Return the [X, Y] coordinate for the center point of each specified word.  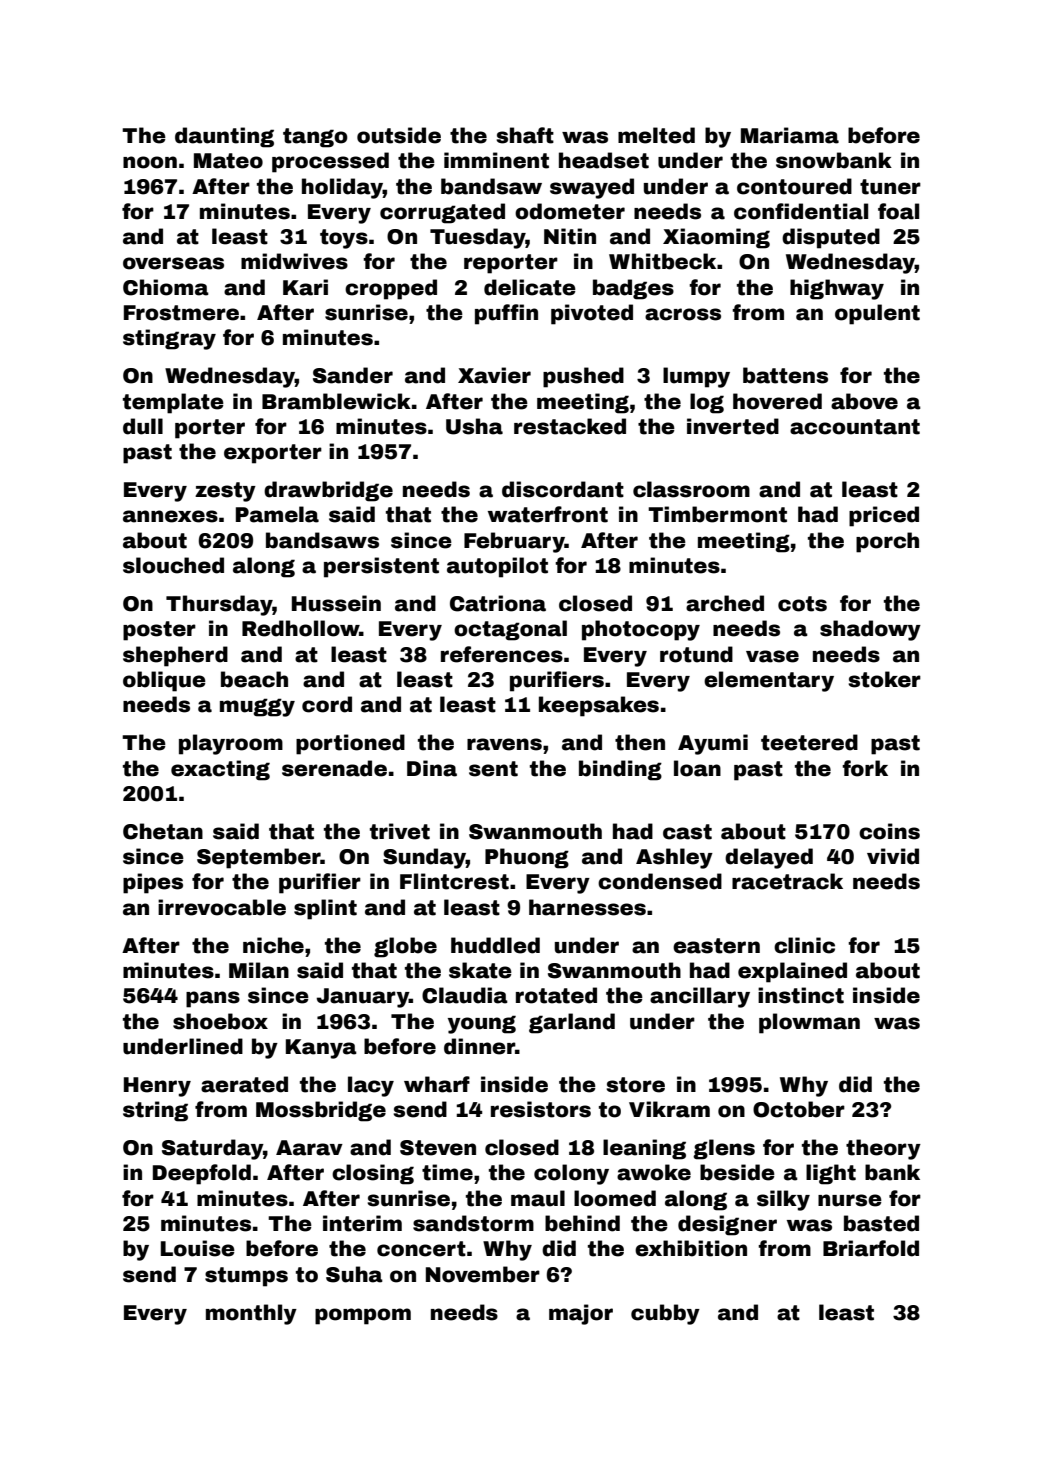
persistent [381, 567]
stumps [246, 1277]
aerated [244, 1084]
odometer [570, 211]
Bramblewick [336, 401]
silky [783, 1200]
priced [884, 516]
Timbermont [717, 514]
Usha [474, 426]
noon [150, 162]
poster [159, 631]
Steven [438, 1148]
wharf [437, 1084]
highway [837, 289]
